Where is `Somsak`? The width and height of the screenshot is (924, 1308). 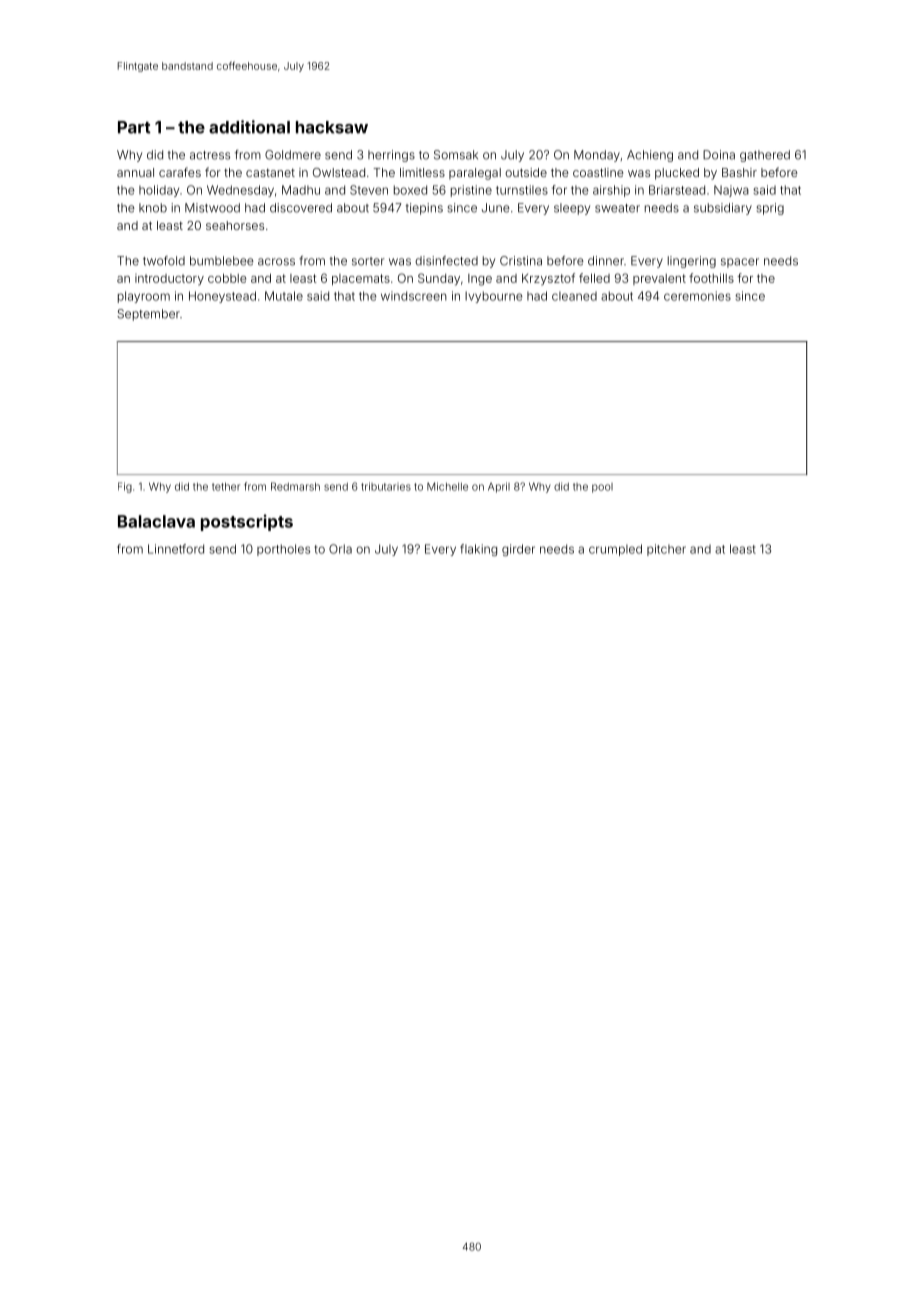 Somsak is located at coordinates (456, 155).
